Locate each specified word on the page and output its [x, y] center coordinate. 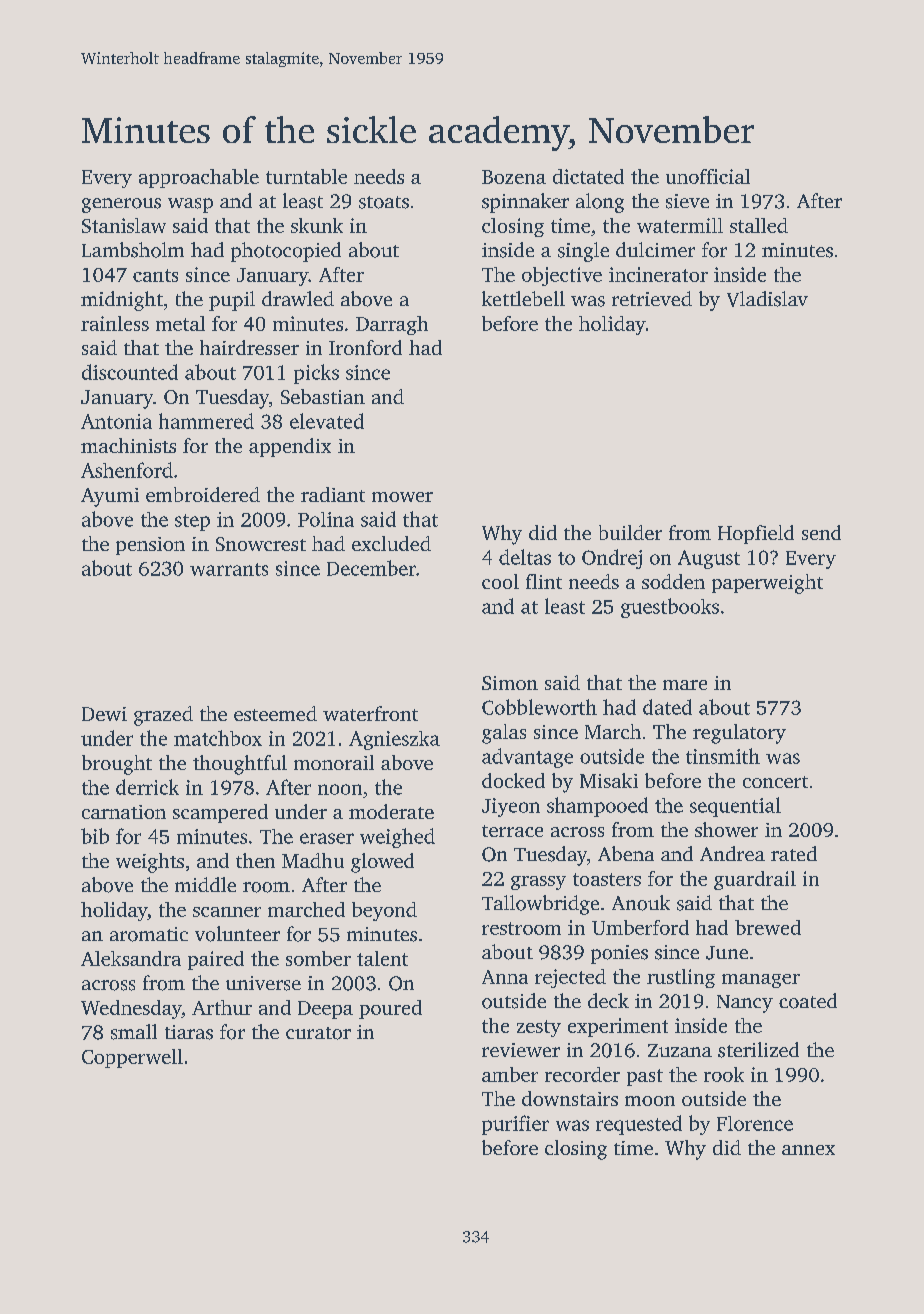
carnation [124, 812]
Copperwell [132, 1058]
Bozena [514, 177]
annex [808, 1150]
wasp [190, 205]
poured [390, 1009]
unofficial [708, 176]
